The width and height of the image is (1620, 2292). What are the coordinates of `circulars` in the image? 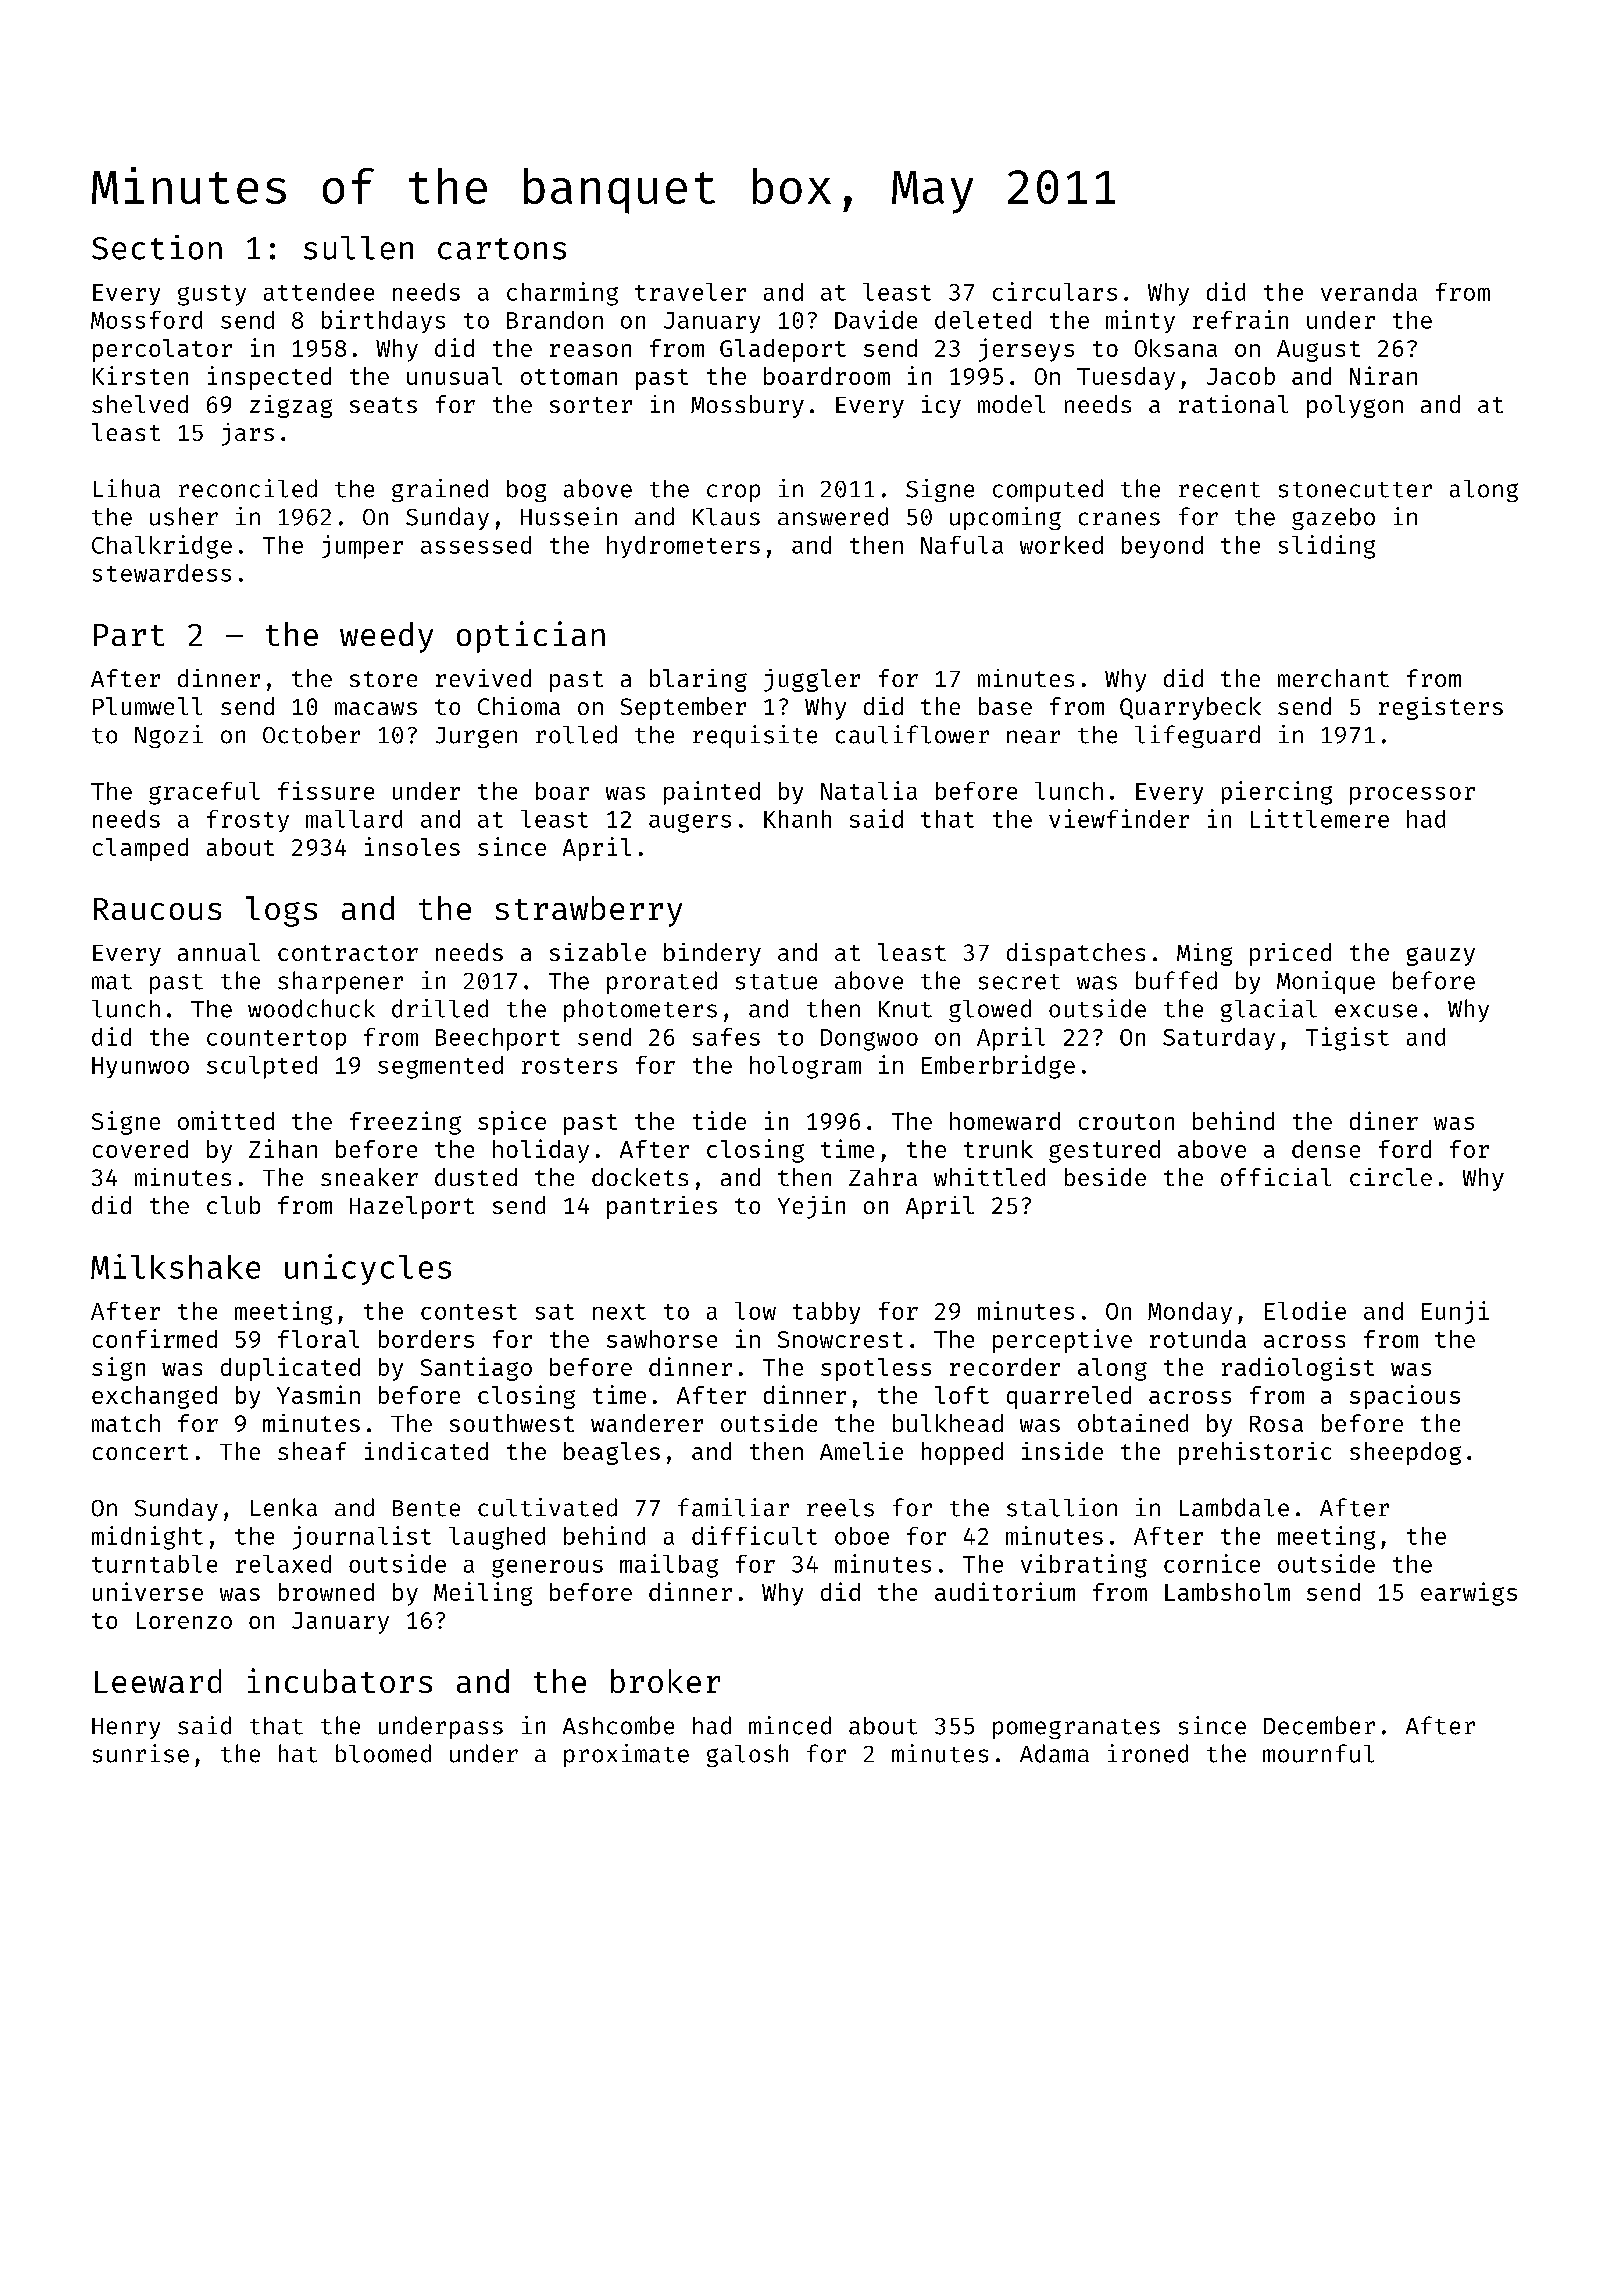 It's located at (1055, 291).
